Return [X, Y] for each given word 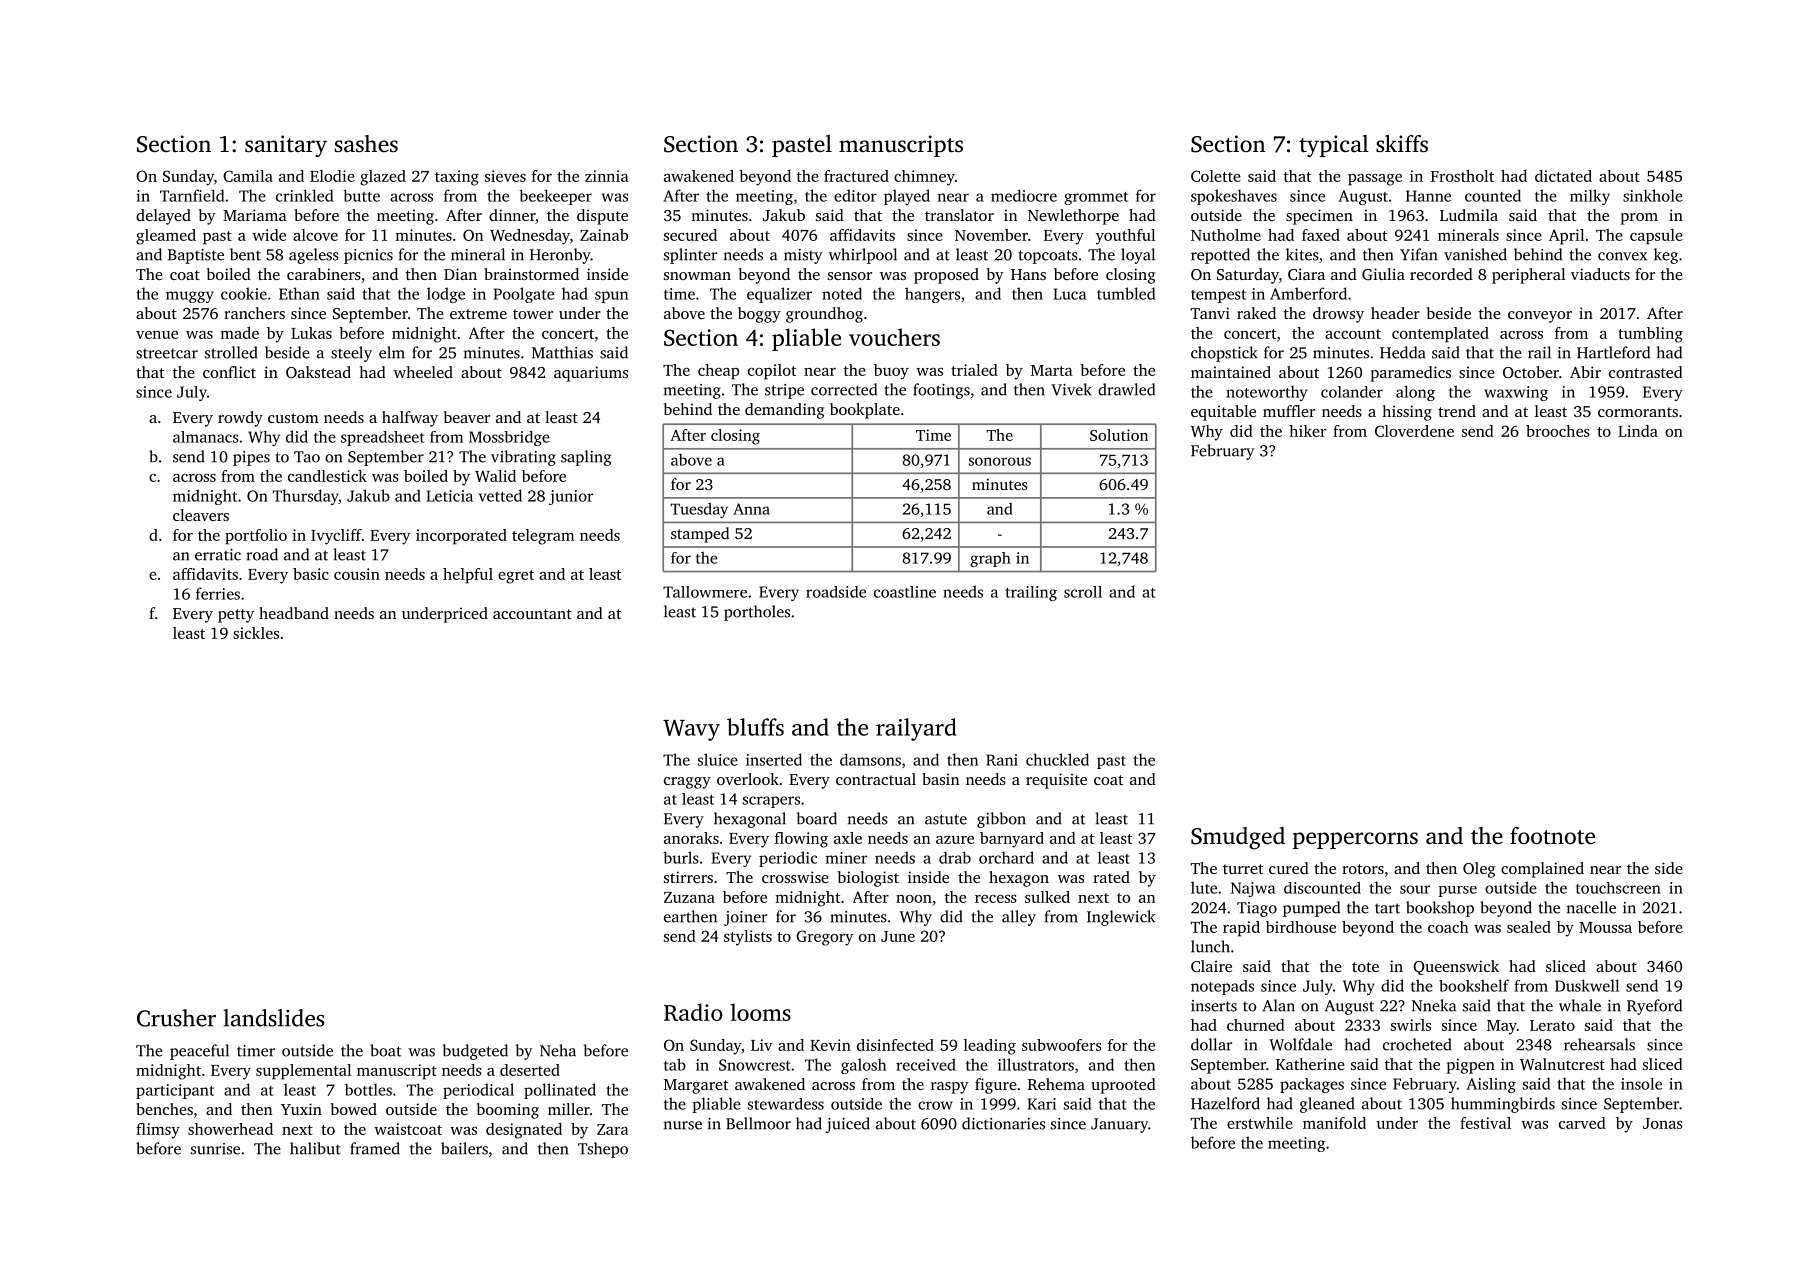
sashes [366, 143]
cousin [357, 574]
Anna [751, 509]
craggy [687, 783]
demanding [784, 411]
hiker [1307, 431]
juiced [848, 1125]
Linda [1638, 431]
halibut [315, 1148]
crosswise [795, 877]
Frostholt [1462, 176]
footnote [1552, 836]
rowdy [240, 419]
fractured [856, 176]
